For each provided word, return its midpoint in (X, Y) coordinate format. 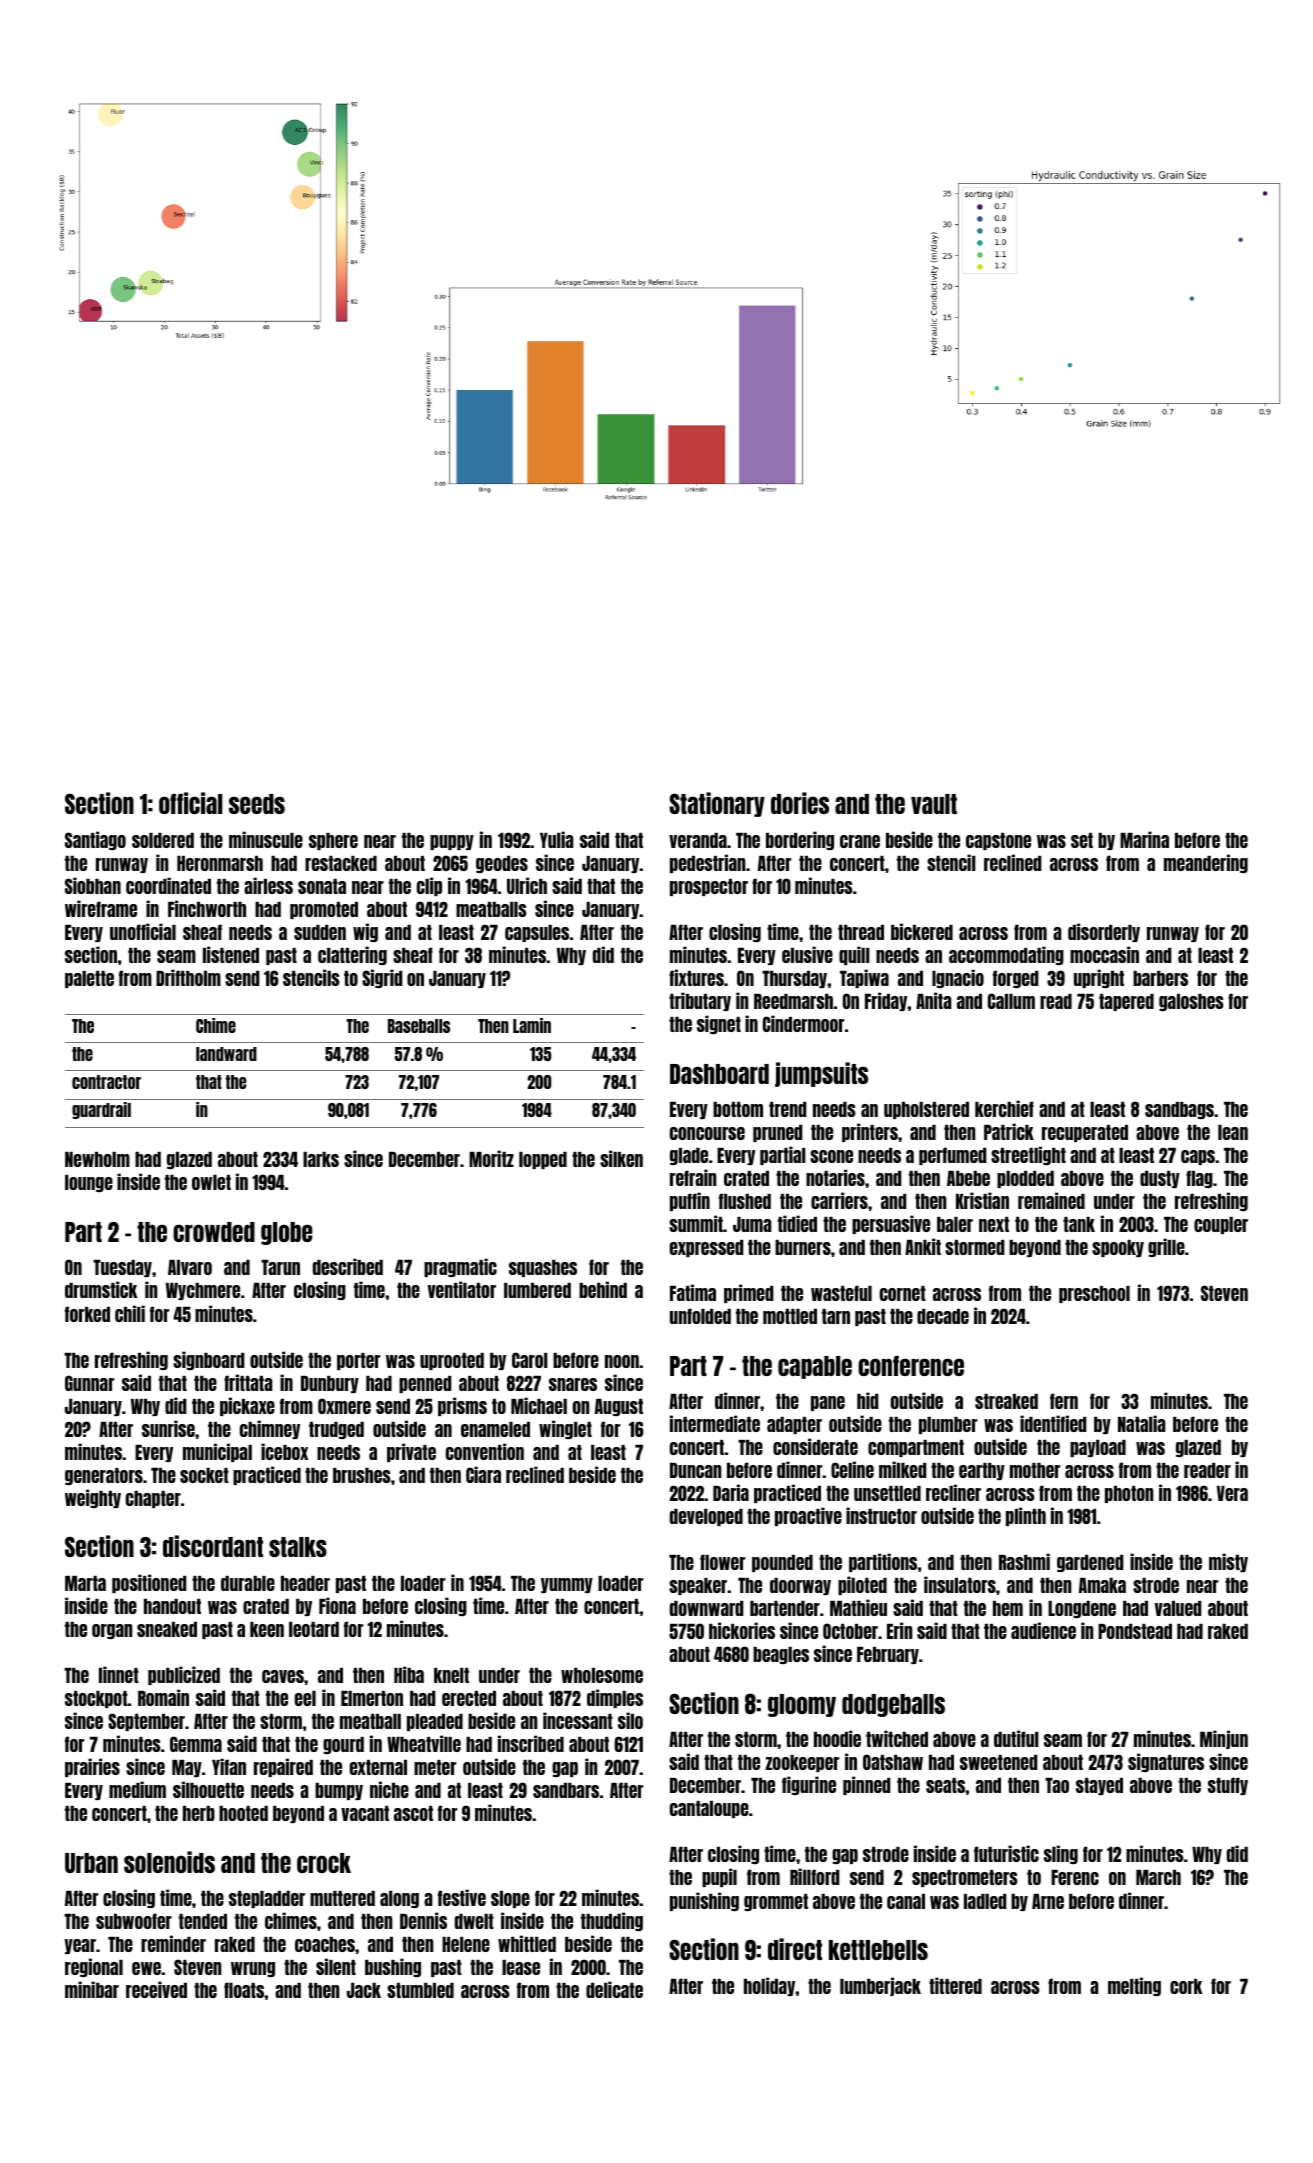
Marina (1144, 839)
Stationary (717, 804)
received (156, 1989)
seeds (257, 804)
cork (1186, 1986)
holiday (770, 1986)
